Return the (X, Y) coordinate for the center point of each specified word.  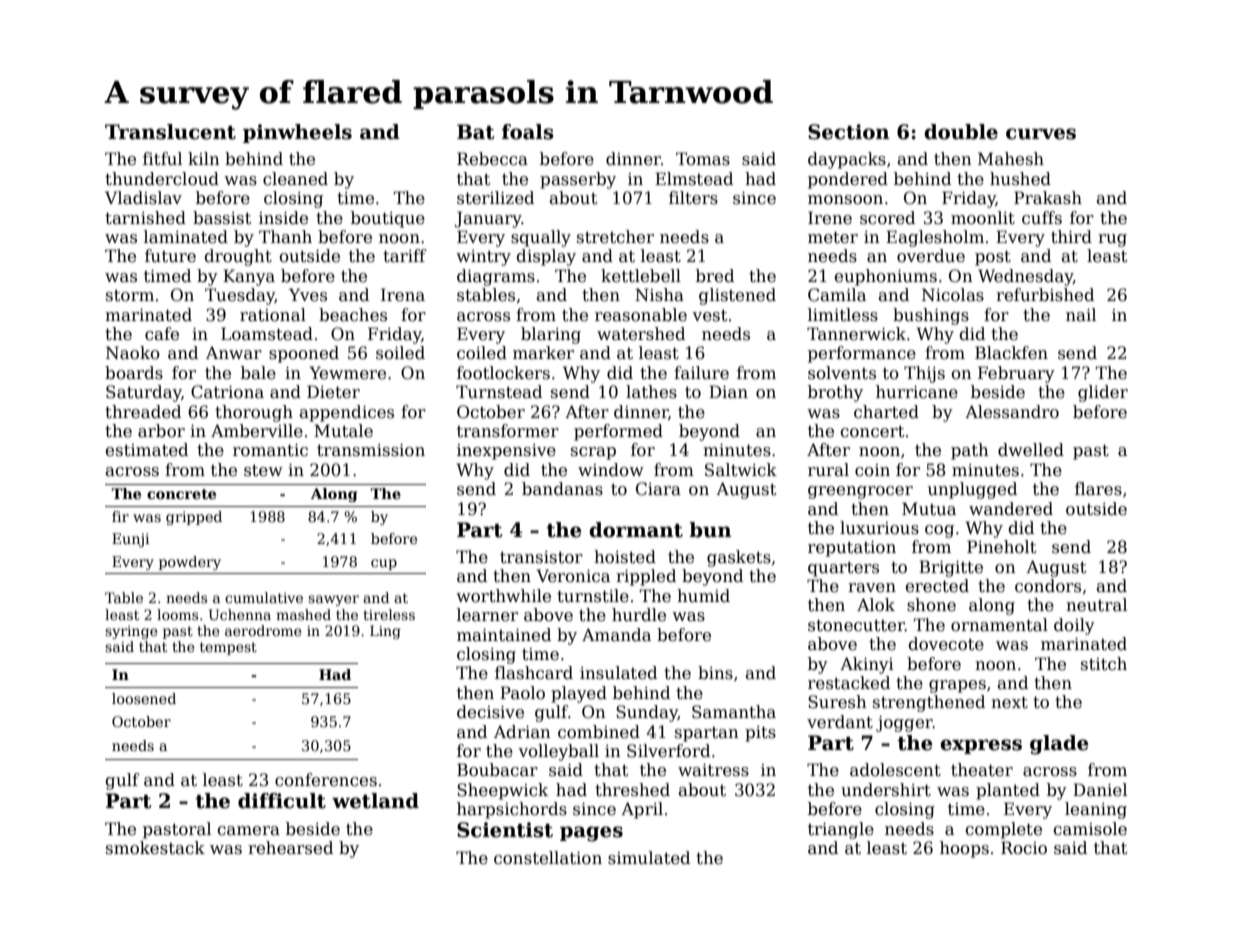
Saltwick (741, 470)
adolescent (895, 770)
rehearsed (290, 848)
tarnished (145, 218)
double (961, 132)
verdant (840, 722)
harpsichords (512, 810)
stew (263, 471)
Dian (728, 392)
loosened (144, 698)
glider (1103, 393)
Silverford (668, 751)
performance (862, 354)
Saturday (144, 393)
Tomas (703, 159)
